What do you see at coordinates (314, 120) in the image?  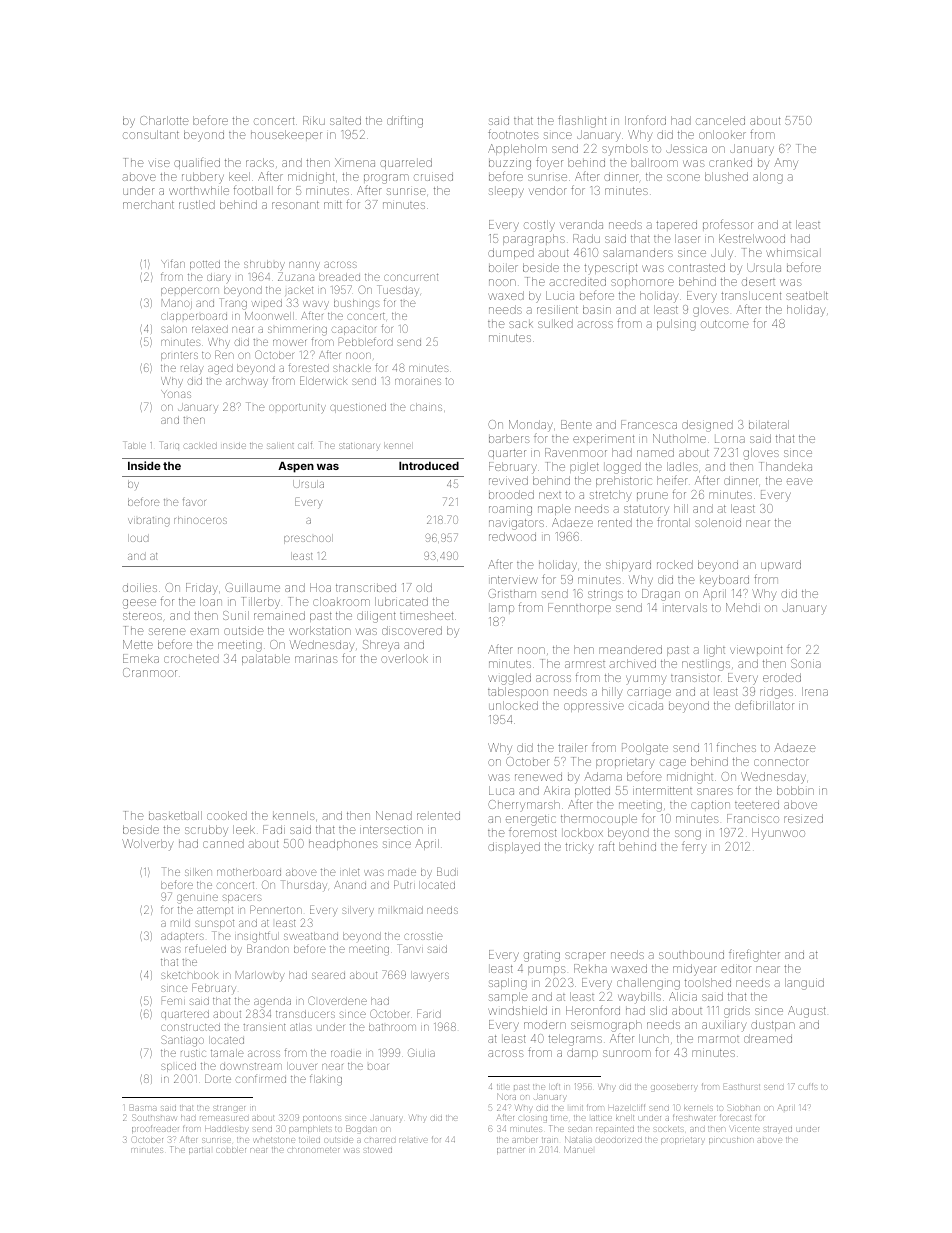 I see `Riku` at bounding box center [314, 120].
